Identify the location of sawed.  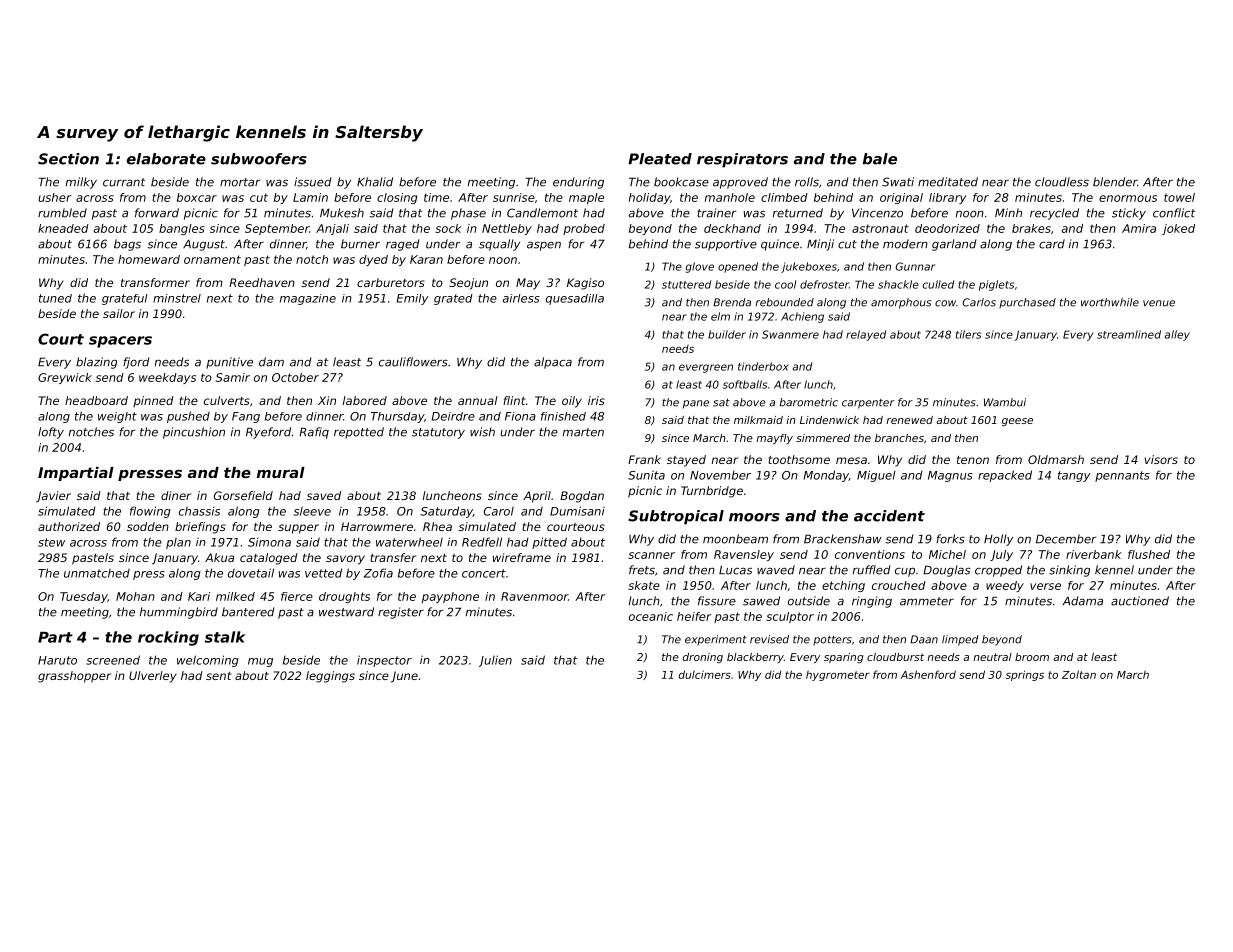
(761, 601).
